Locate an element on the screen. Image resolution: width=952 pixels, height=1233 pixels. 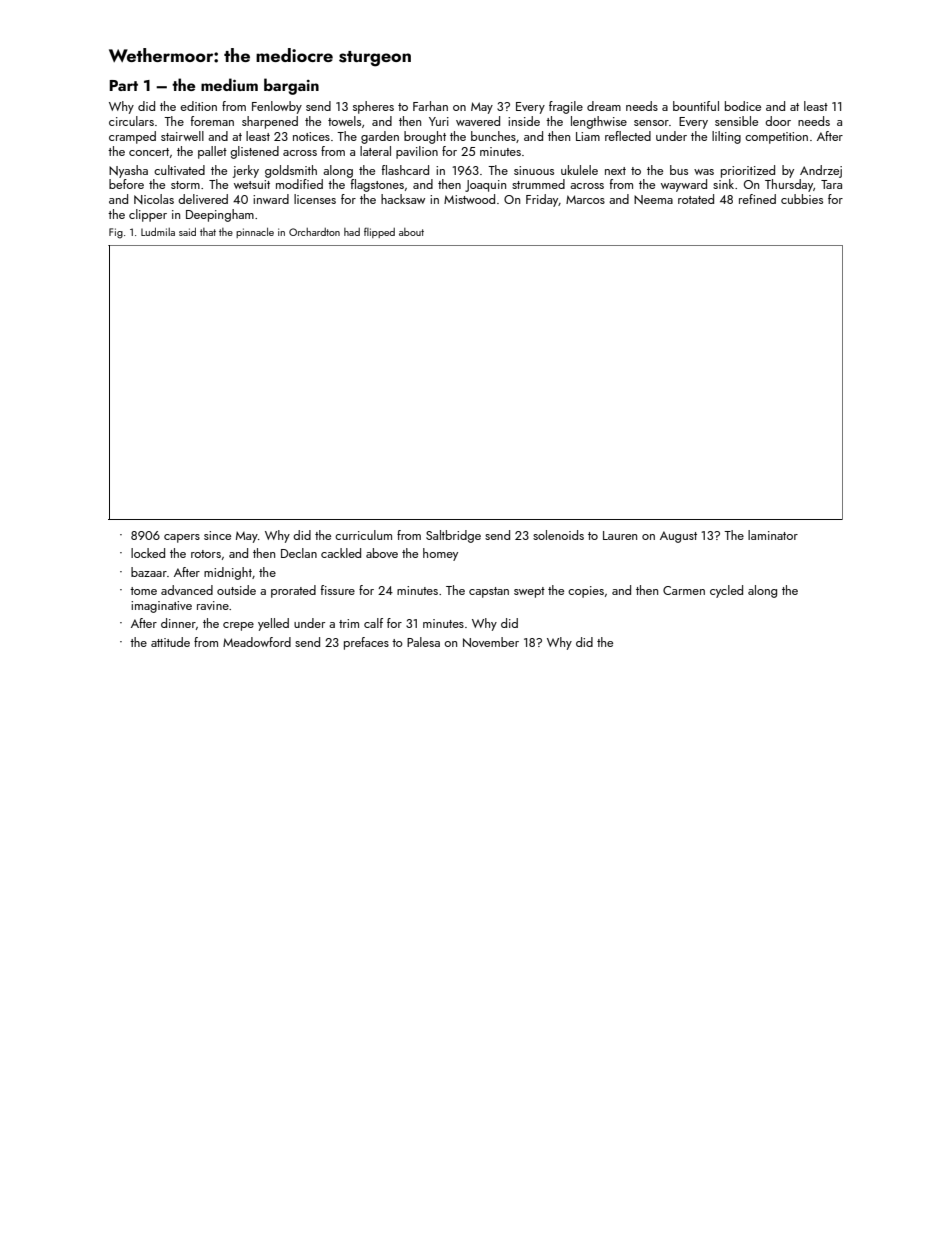
dream is located at coordinates (604, 106).
